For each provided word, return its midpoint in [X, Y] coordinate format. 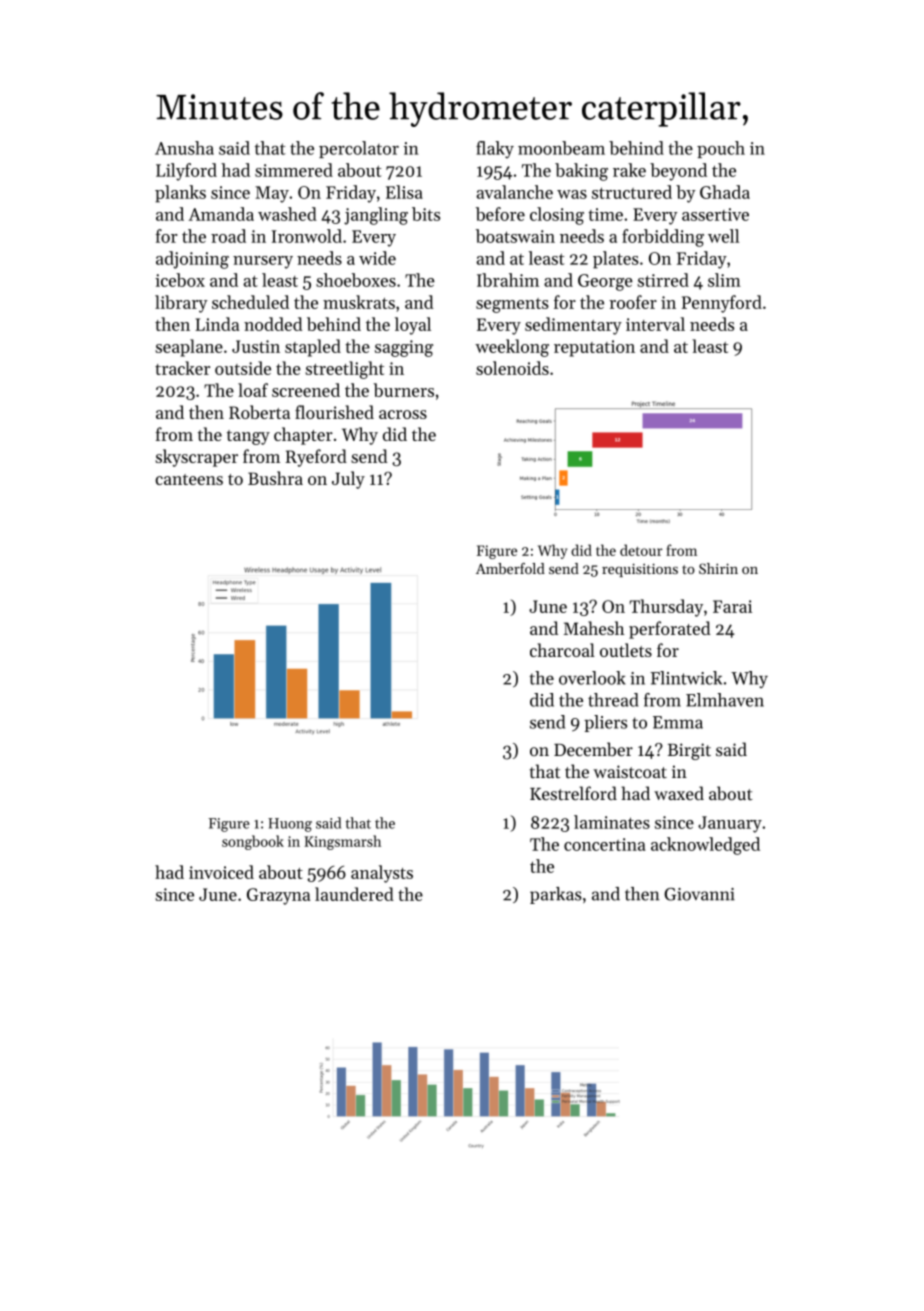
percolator [359, 149]
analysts [382, 874]
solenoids [512, 368]
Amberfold [510, 568]
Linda [217, 324]
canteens [189, 479]
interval [655, 324]
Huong [290, 825]
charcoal [562, 650]
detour [641, 550]
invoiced [221, 872]
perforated [670, 630]
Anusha [184, 148]
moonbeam [561, 148]
